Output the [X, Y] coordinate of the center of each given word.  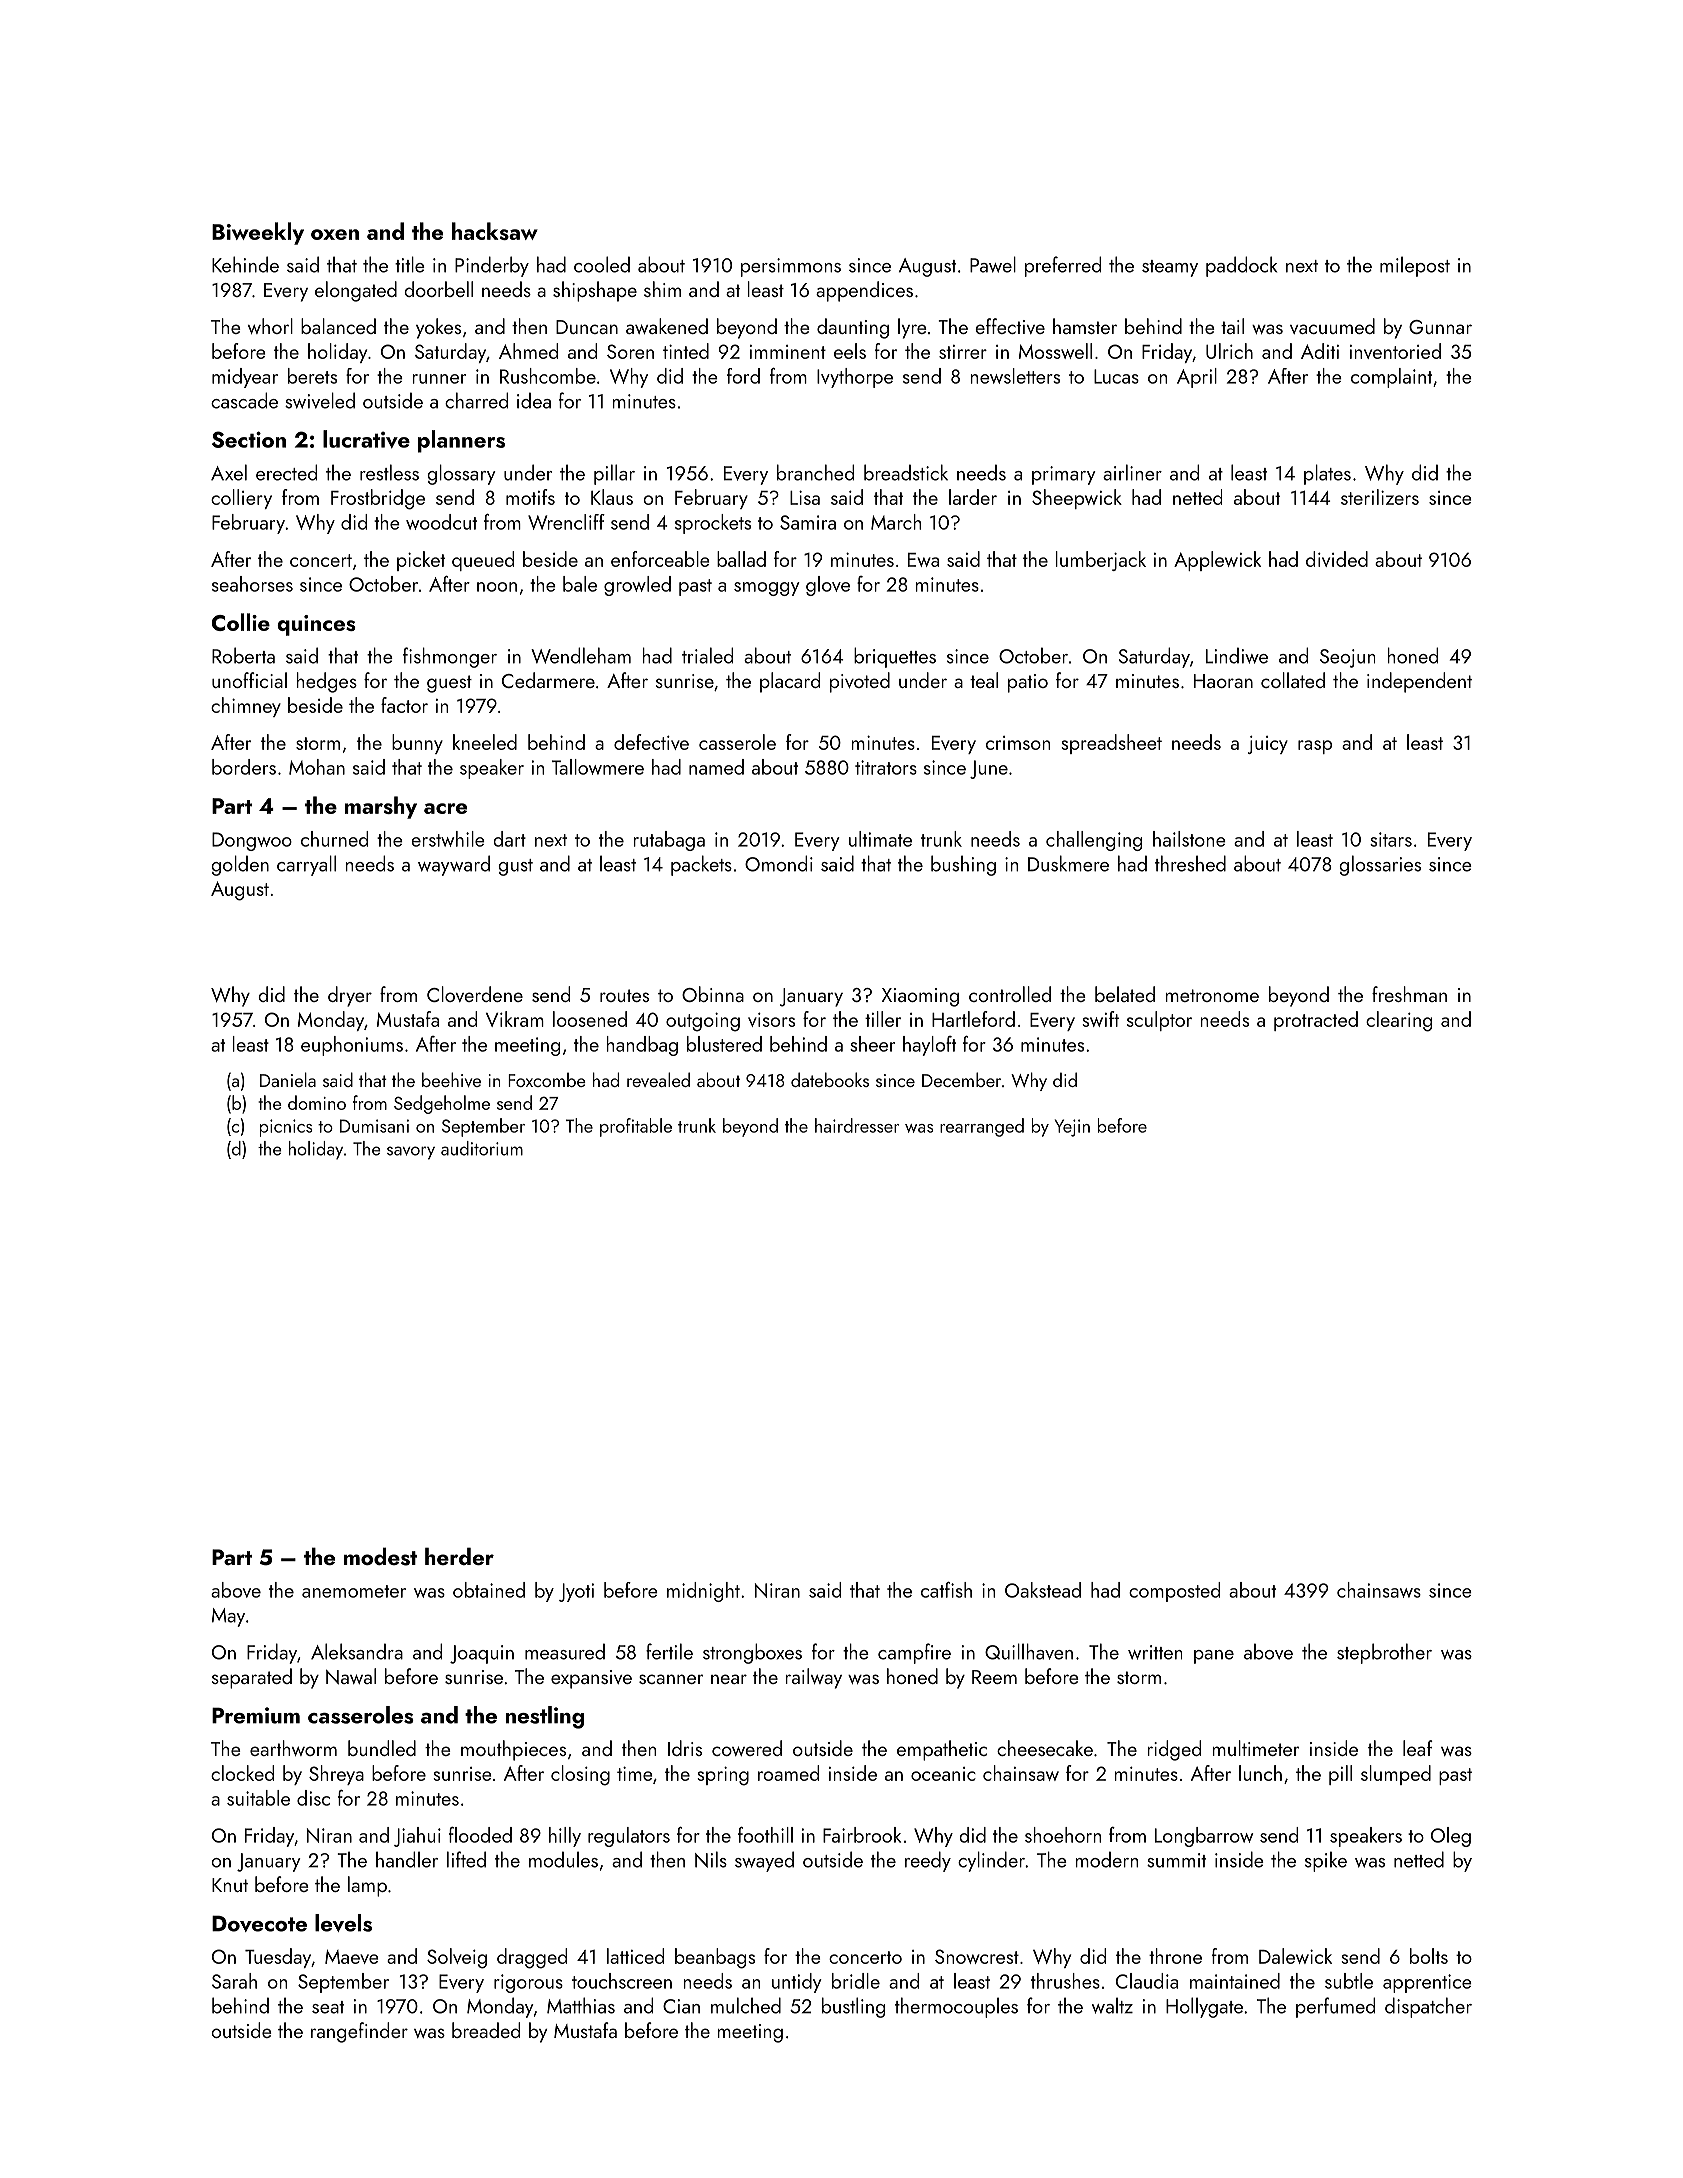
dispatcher [1428, 2007]
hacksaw [495, 231]
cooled [602, 264]
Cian [681, 2006]
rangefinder [359, 2032]
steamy [1170, 268]
